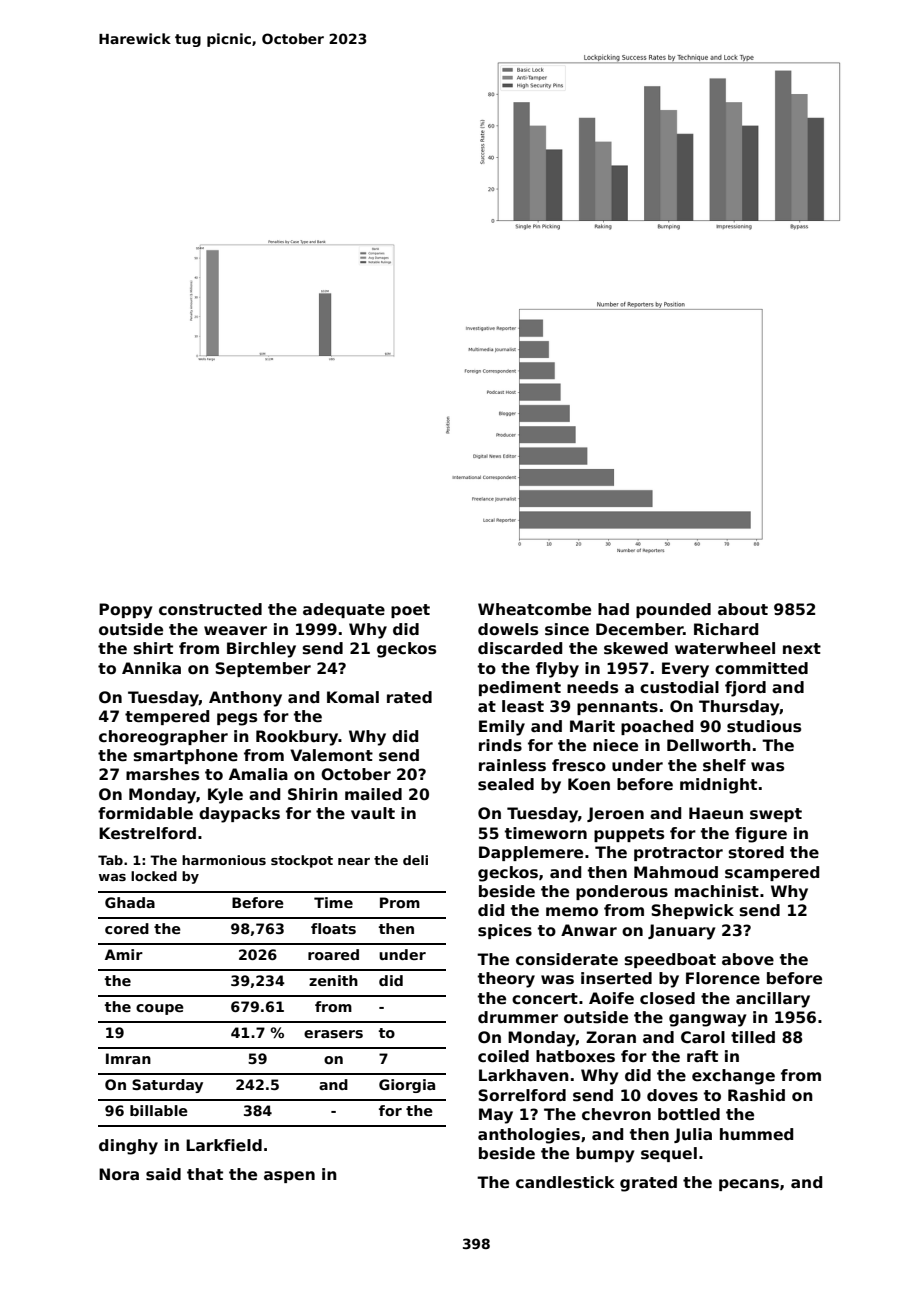 The height and width of the document is (1308, 924). What do you see at coordinates (163, 1174) in the document?
I see `said` at bounding box center [163, 1174].
